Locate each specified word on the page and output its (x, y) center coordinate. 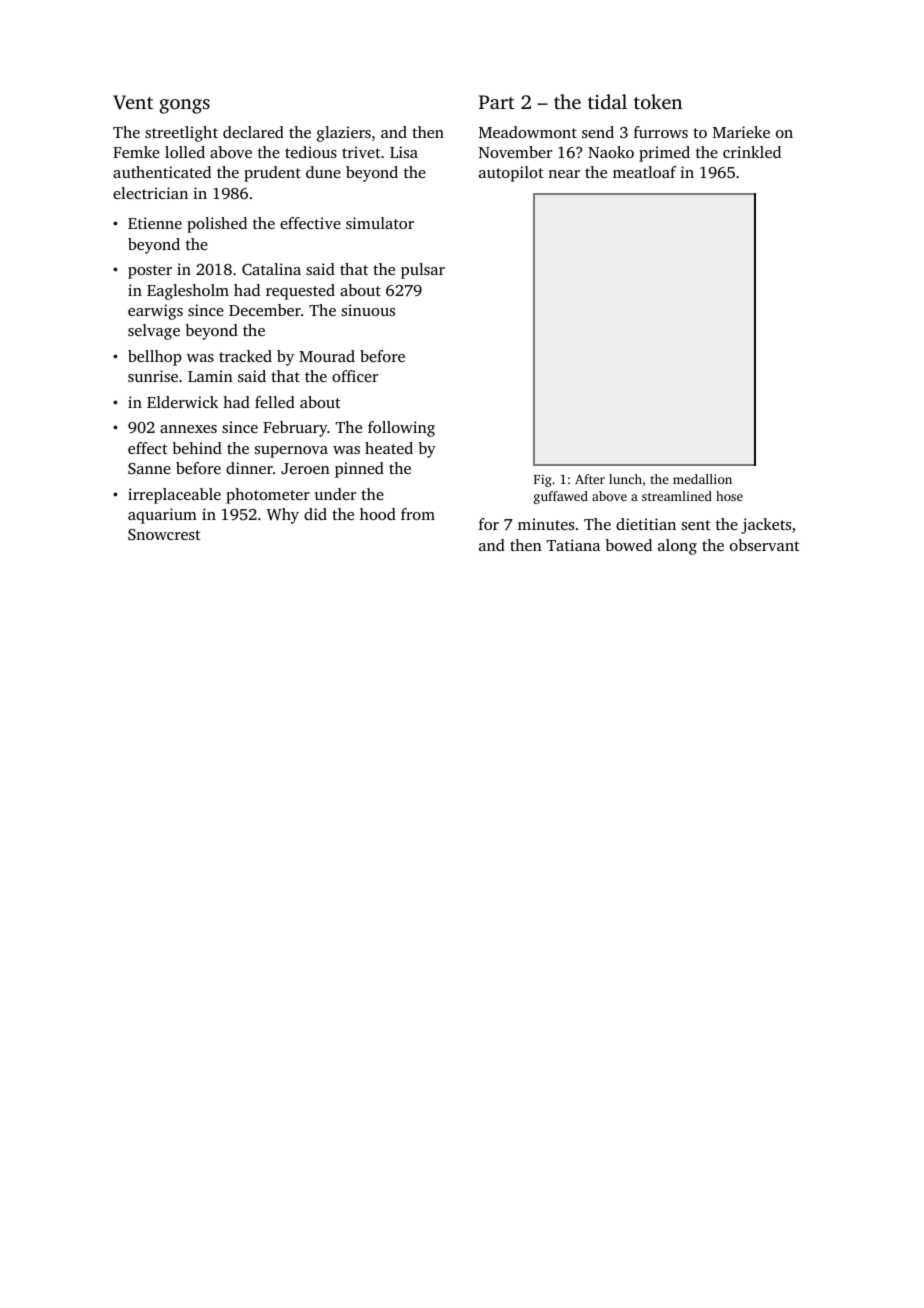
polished (217, 225)
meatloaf (644, 172)
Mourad (327, 356)
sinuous (368, 310)
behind (197, 448)
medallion (702, 479)
